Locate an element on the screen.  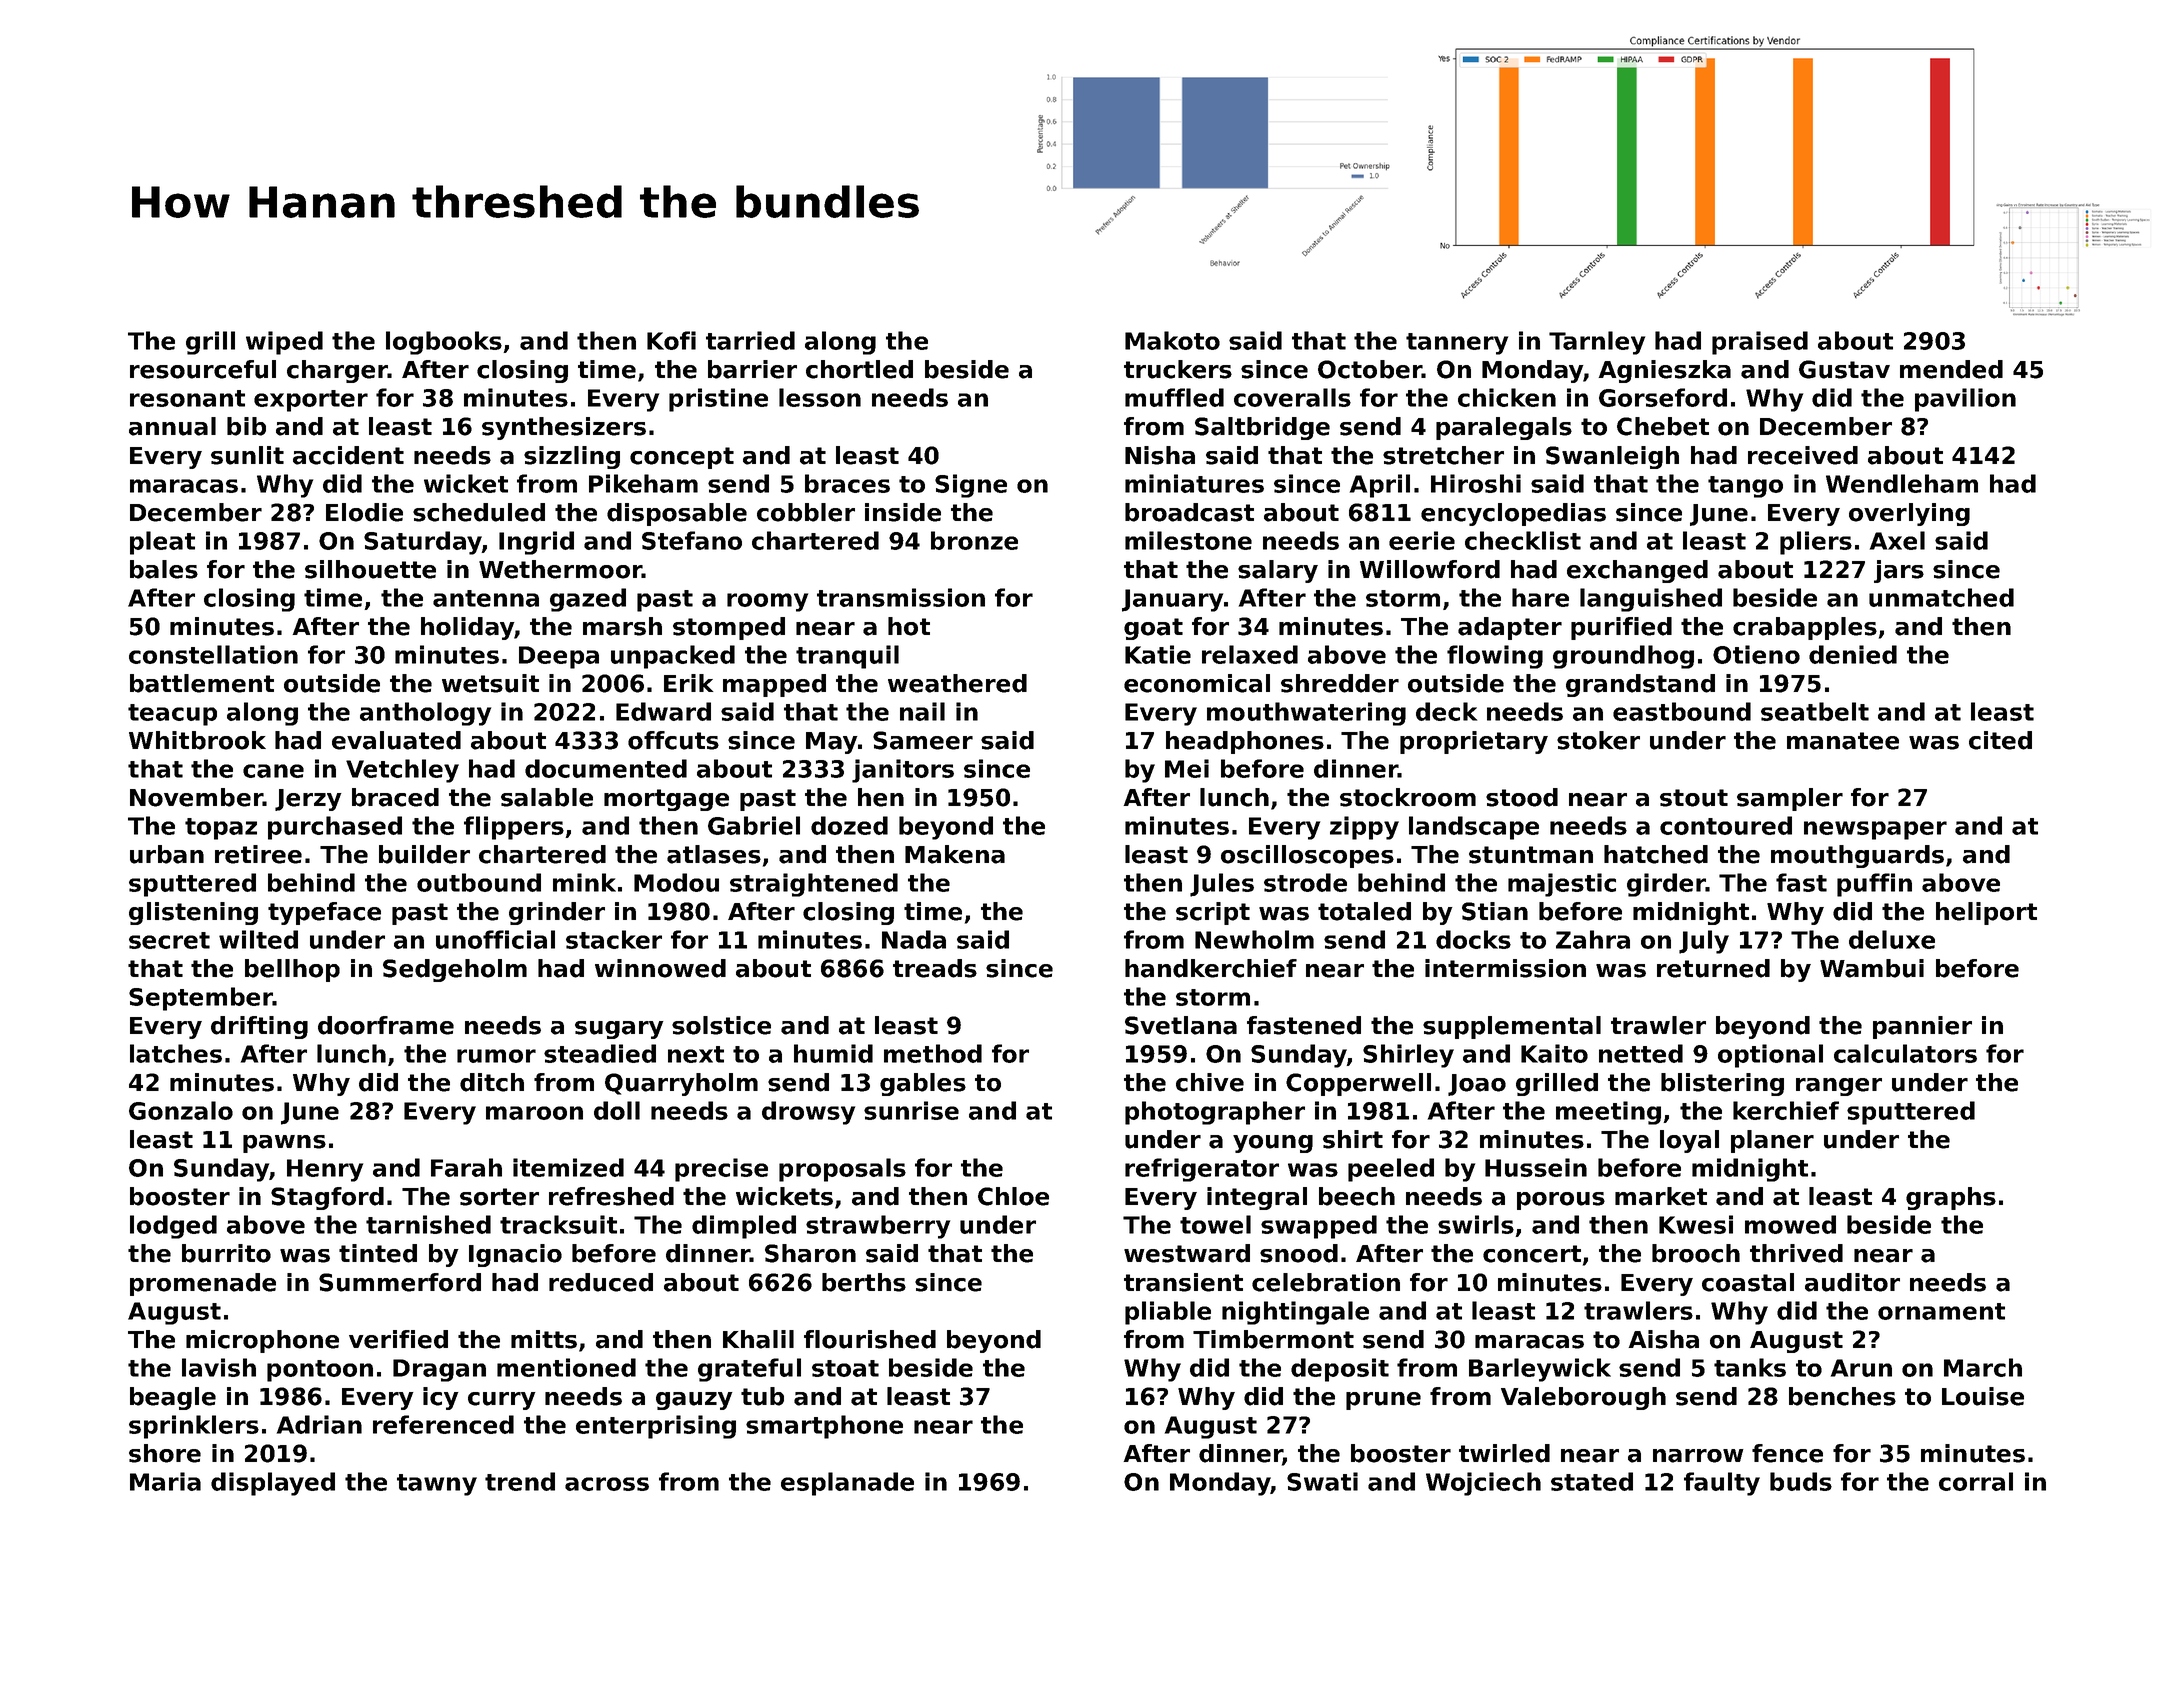
lodged is located at coordinates (173, 1227).
